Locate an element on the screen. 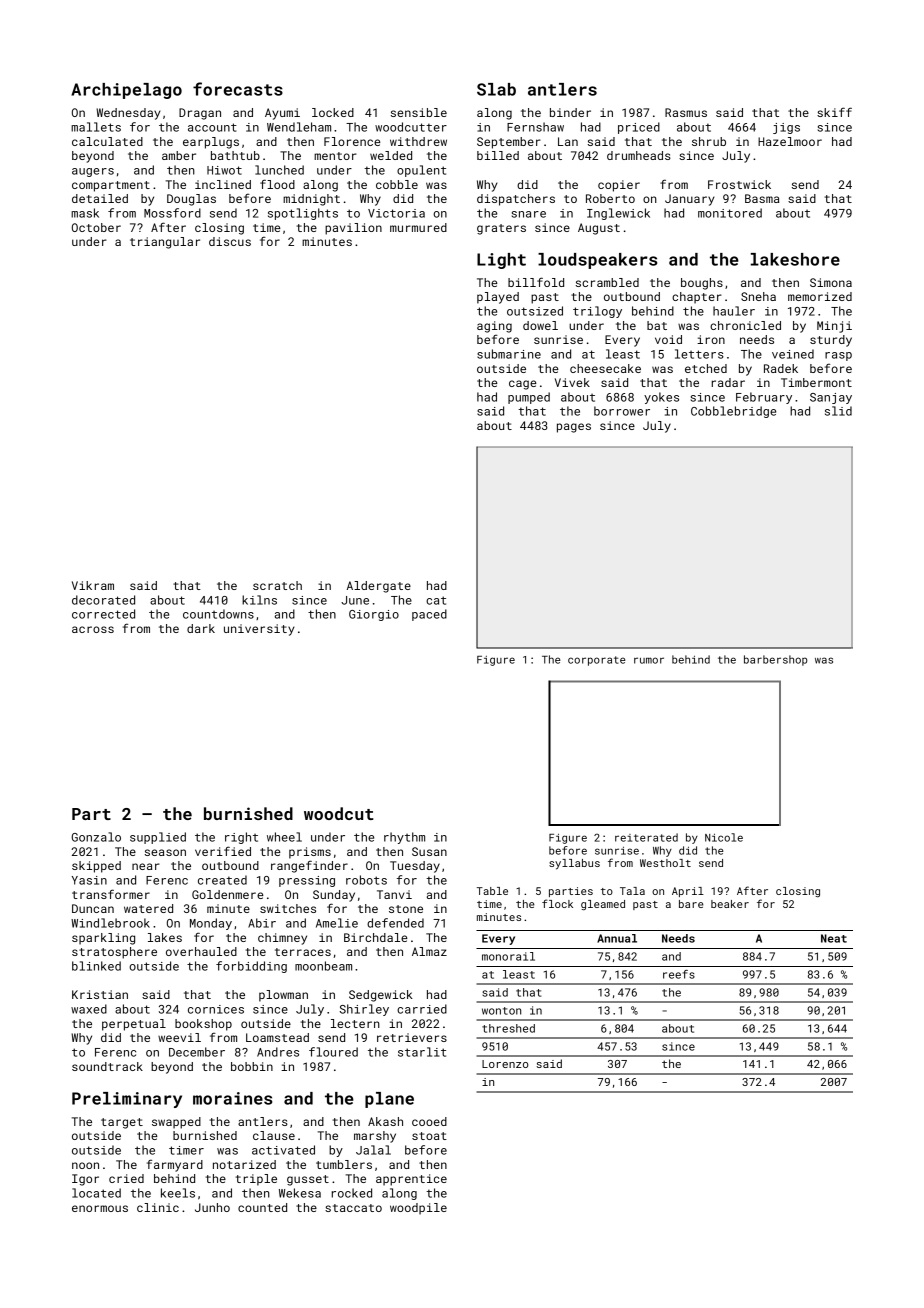 Image resolution: width=924 pixels, height=1308 pixels. Neat is located at coordinates (834, 938).
